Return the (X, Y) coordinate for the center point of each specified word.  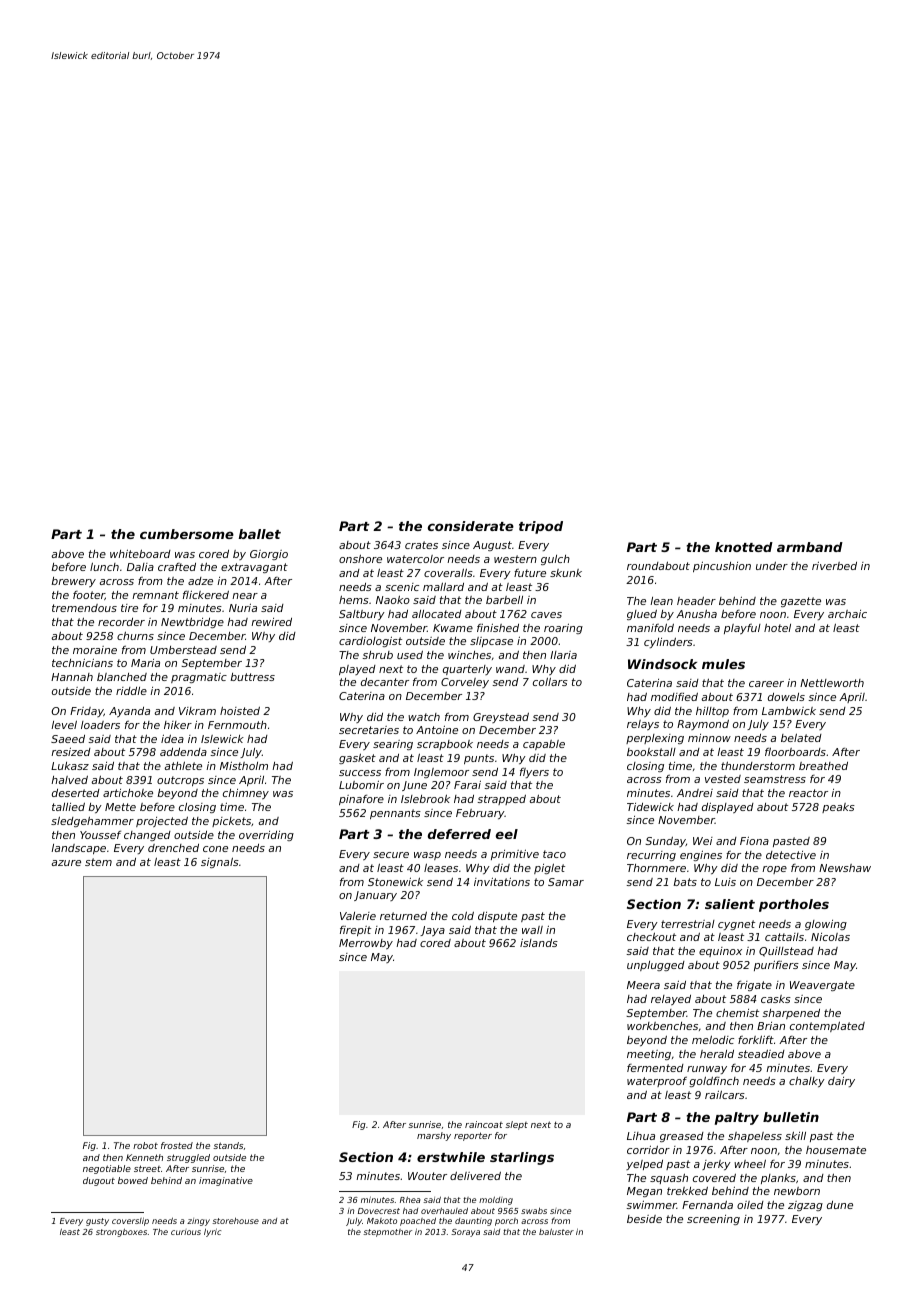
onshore (360, 558)
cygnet (736, 925)
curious (186, 1232)
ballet (260, 534)
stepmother (387, 1233)
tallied (68, 807)
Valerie (358, 916)
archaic (847, 614)
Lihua (641, 1136)
